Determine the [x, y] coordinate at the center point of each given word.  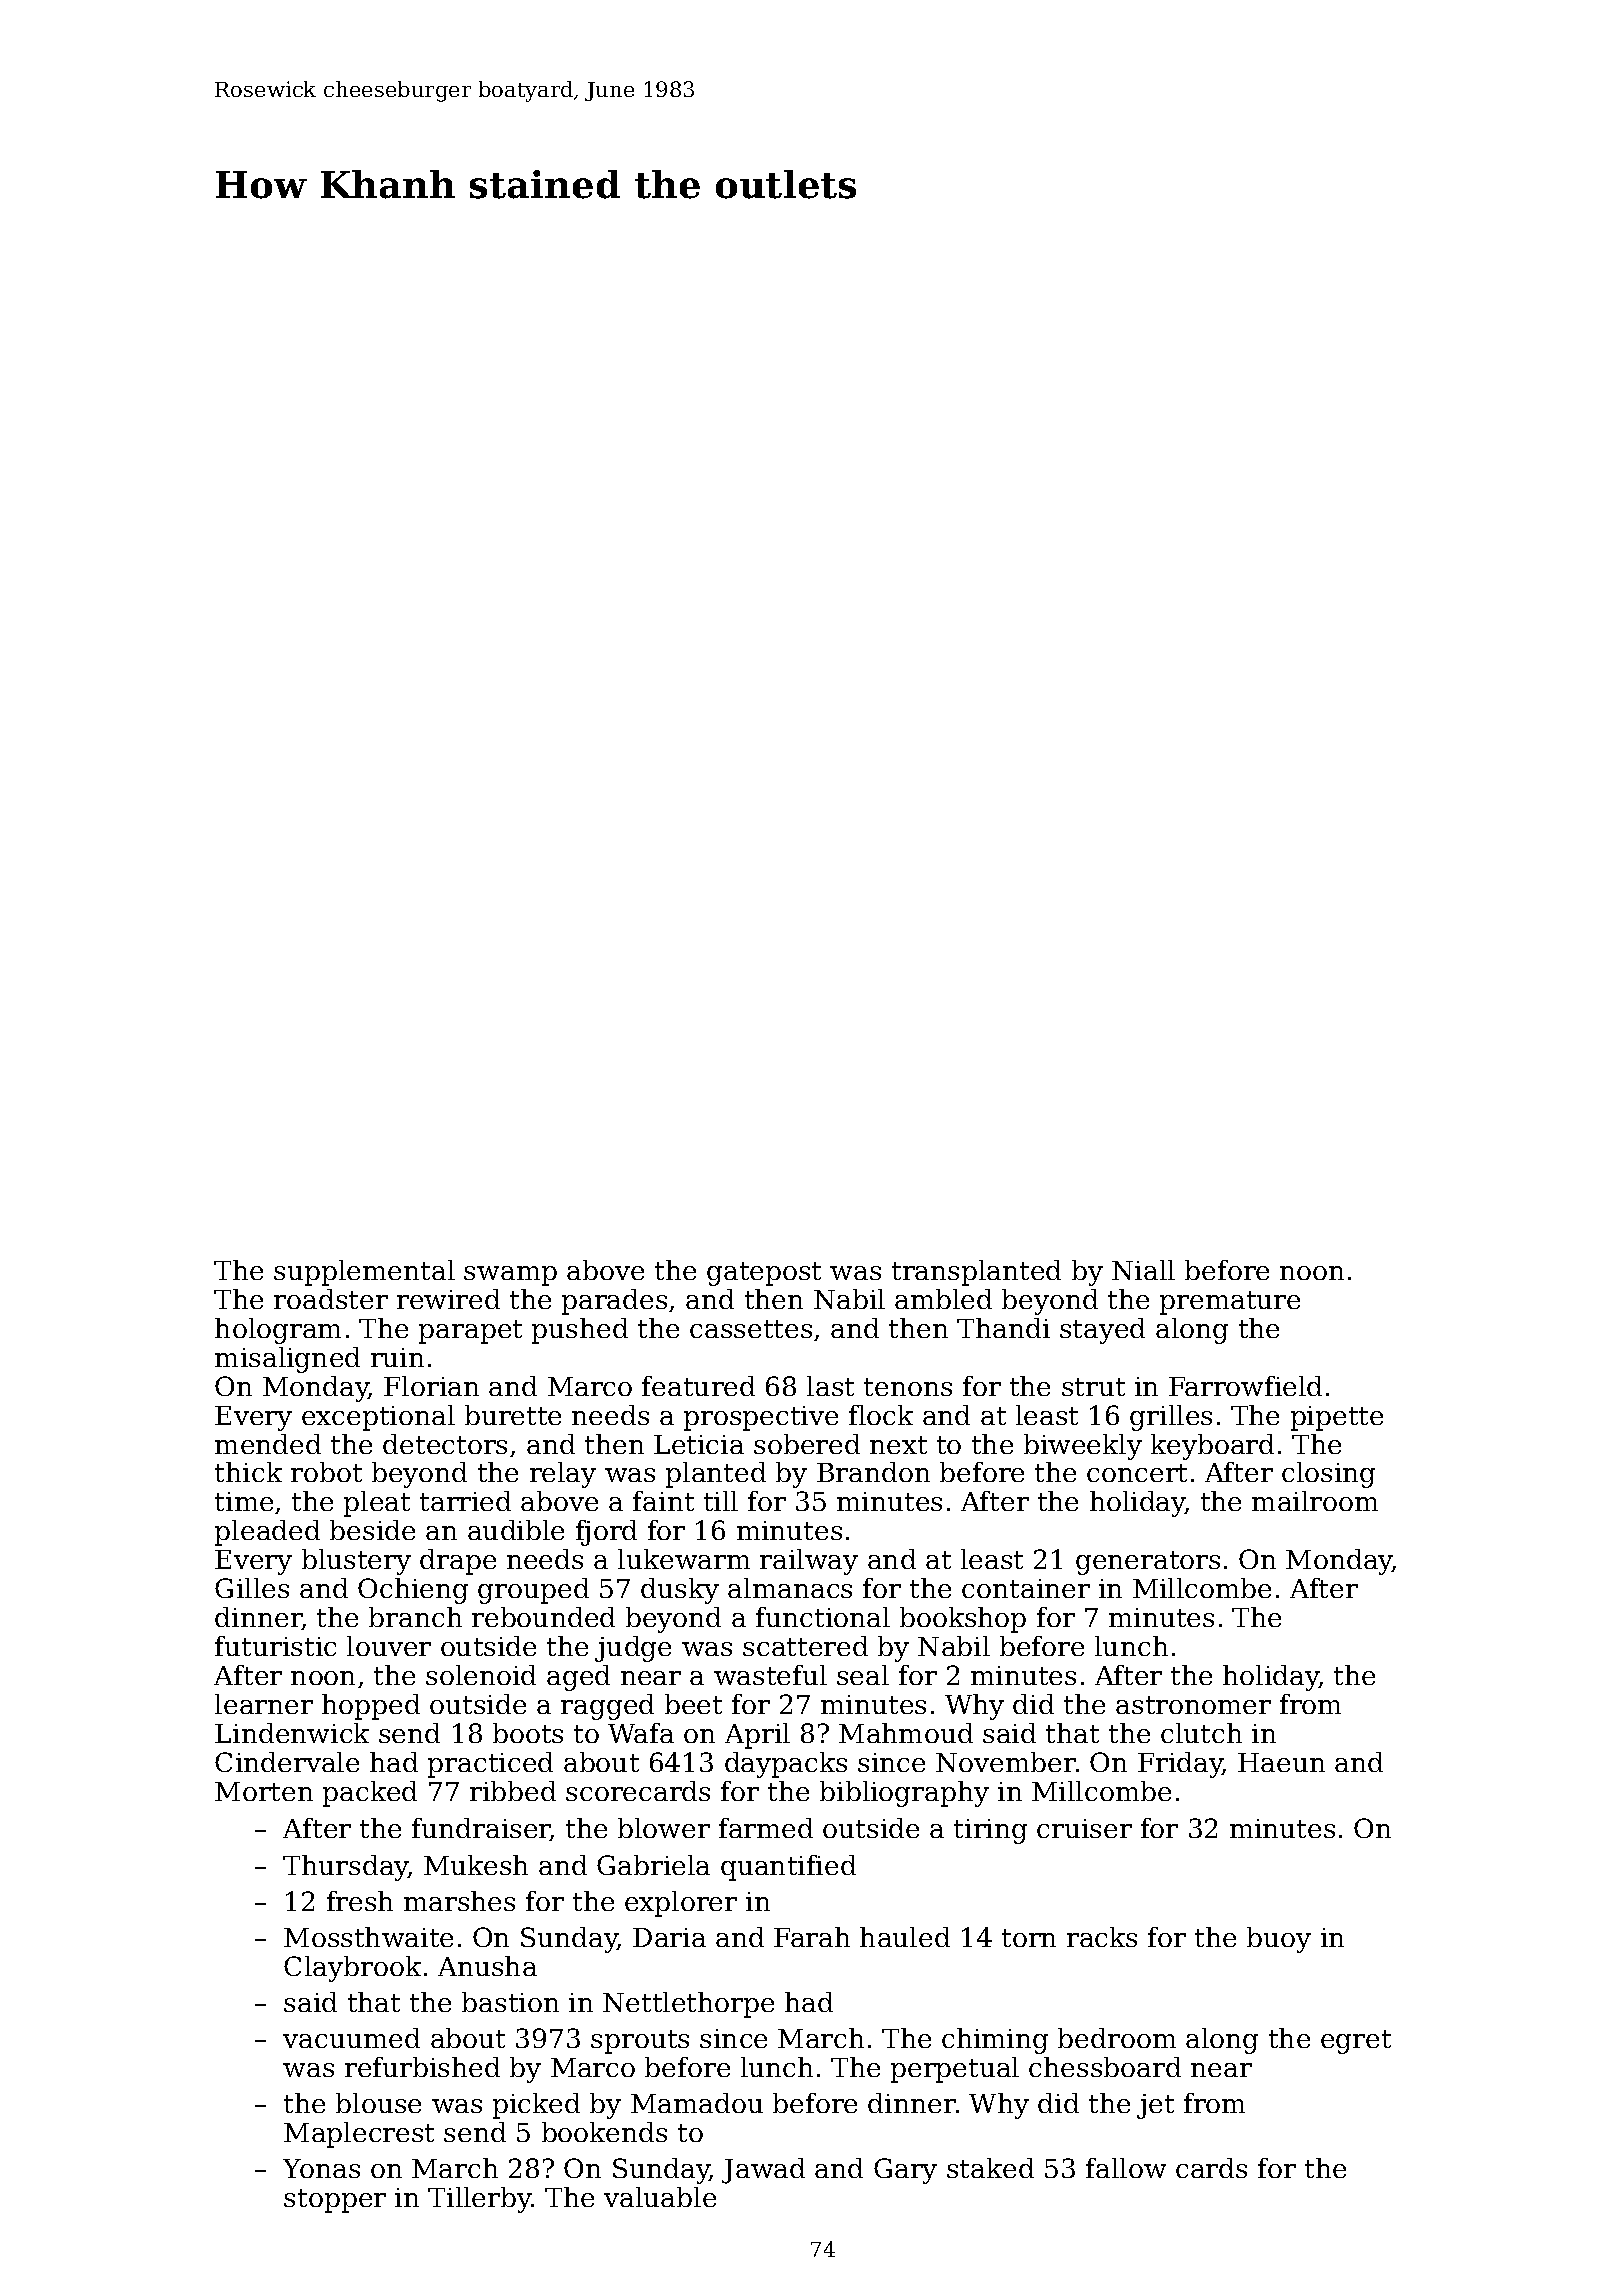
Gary [905, 2171]
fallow [1126, 2168]
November [1006, 1762]
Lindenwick [292, 1733]
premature [1230, 1303]
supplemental [364, 1273]
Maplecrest [359, 2135]
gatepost [764, 1274]
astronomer [1193, 1705]
